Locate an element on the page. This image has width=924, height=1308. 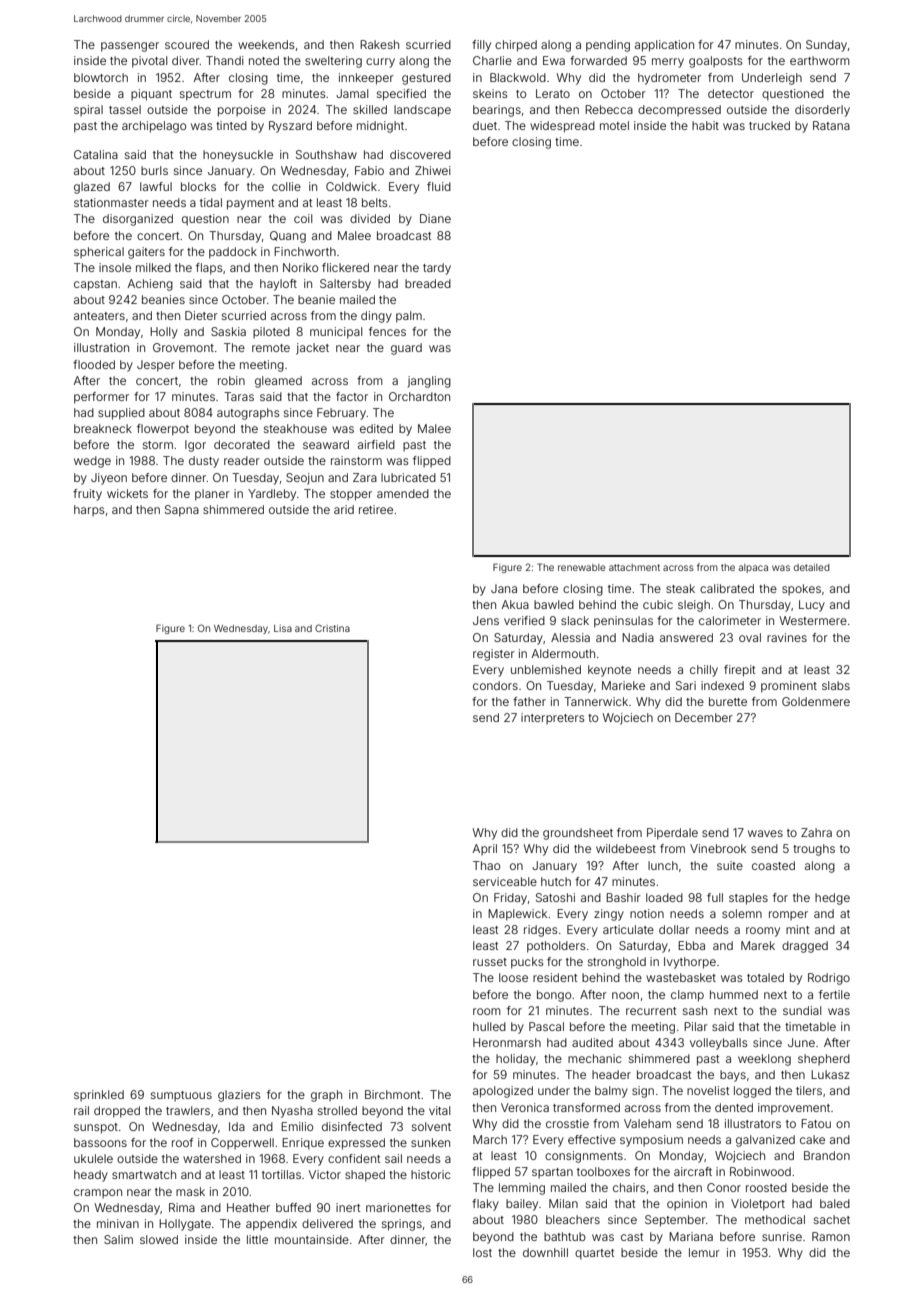
hulled is located at coordinates (489, 1026).
